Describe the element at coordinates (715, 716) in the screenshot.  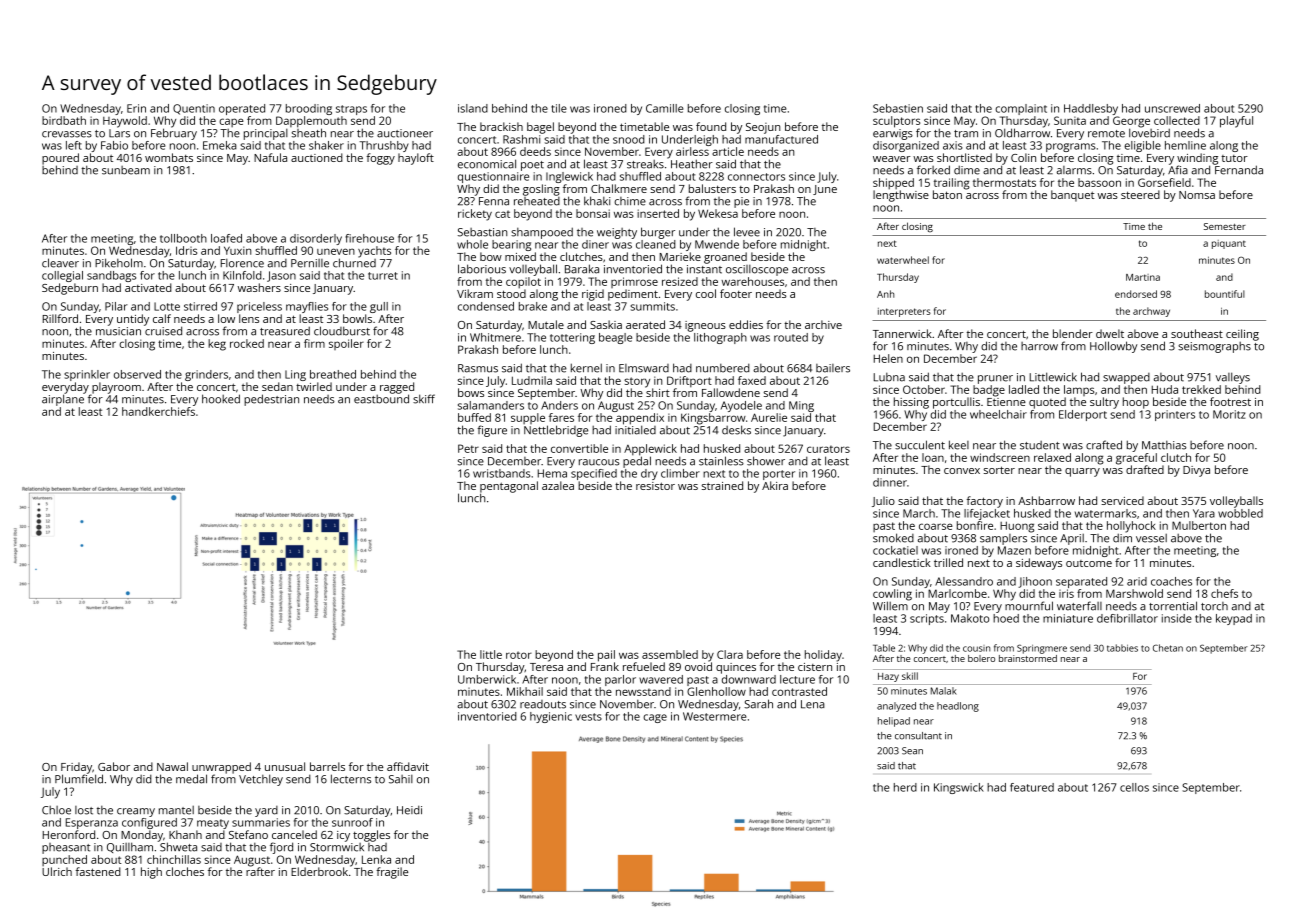
I see `Westermere` at that location.
